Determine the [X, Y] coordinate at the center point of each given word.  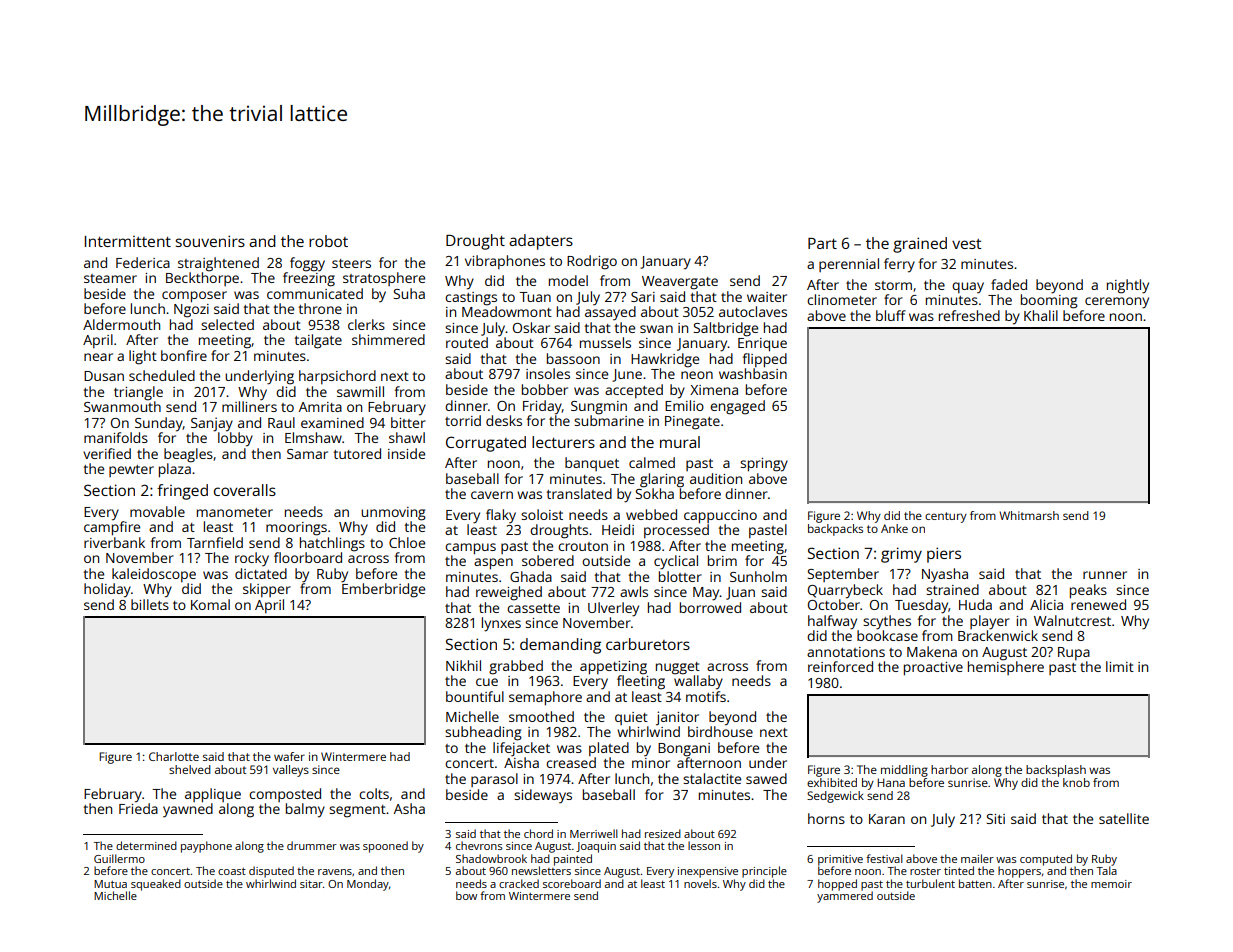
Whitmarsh [1029, 515]
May [706, 594]
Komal [210, 604]
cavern [492, 495]
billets [150, 604]
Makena [932, 651]
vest [967, 244]
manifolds [116, 437]
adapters [541, 242]
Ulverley [613, 609]
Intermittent [128, 241]
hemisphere [1006, 668]
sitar [311, 884]
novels [700, 883]
